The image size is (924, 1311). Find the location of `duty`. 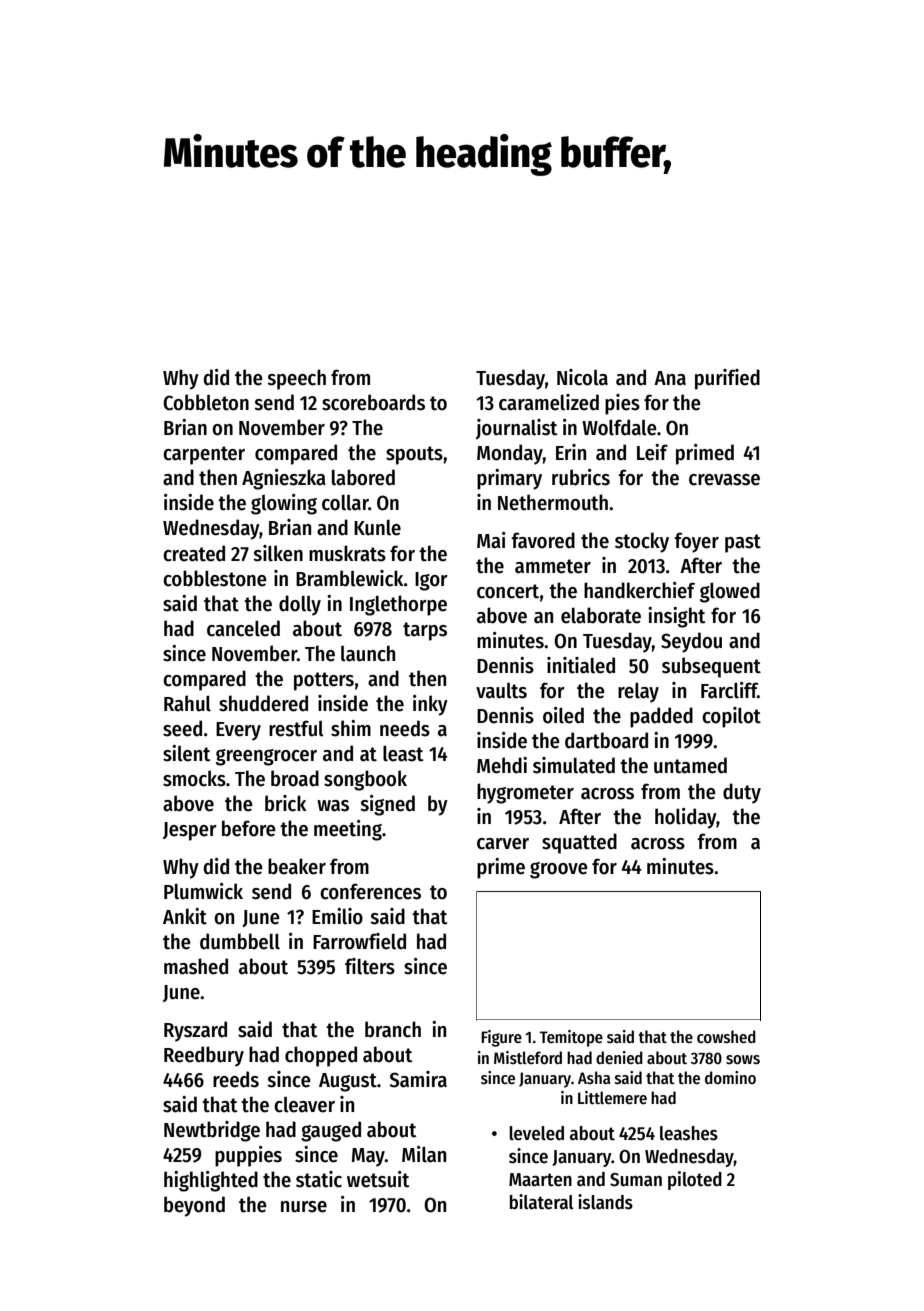

duty is located at coordinates (742, 793).
